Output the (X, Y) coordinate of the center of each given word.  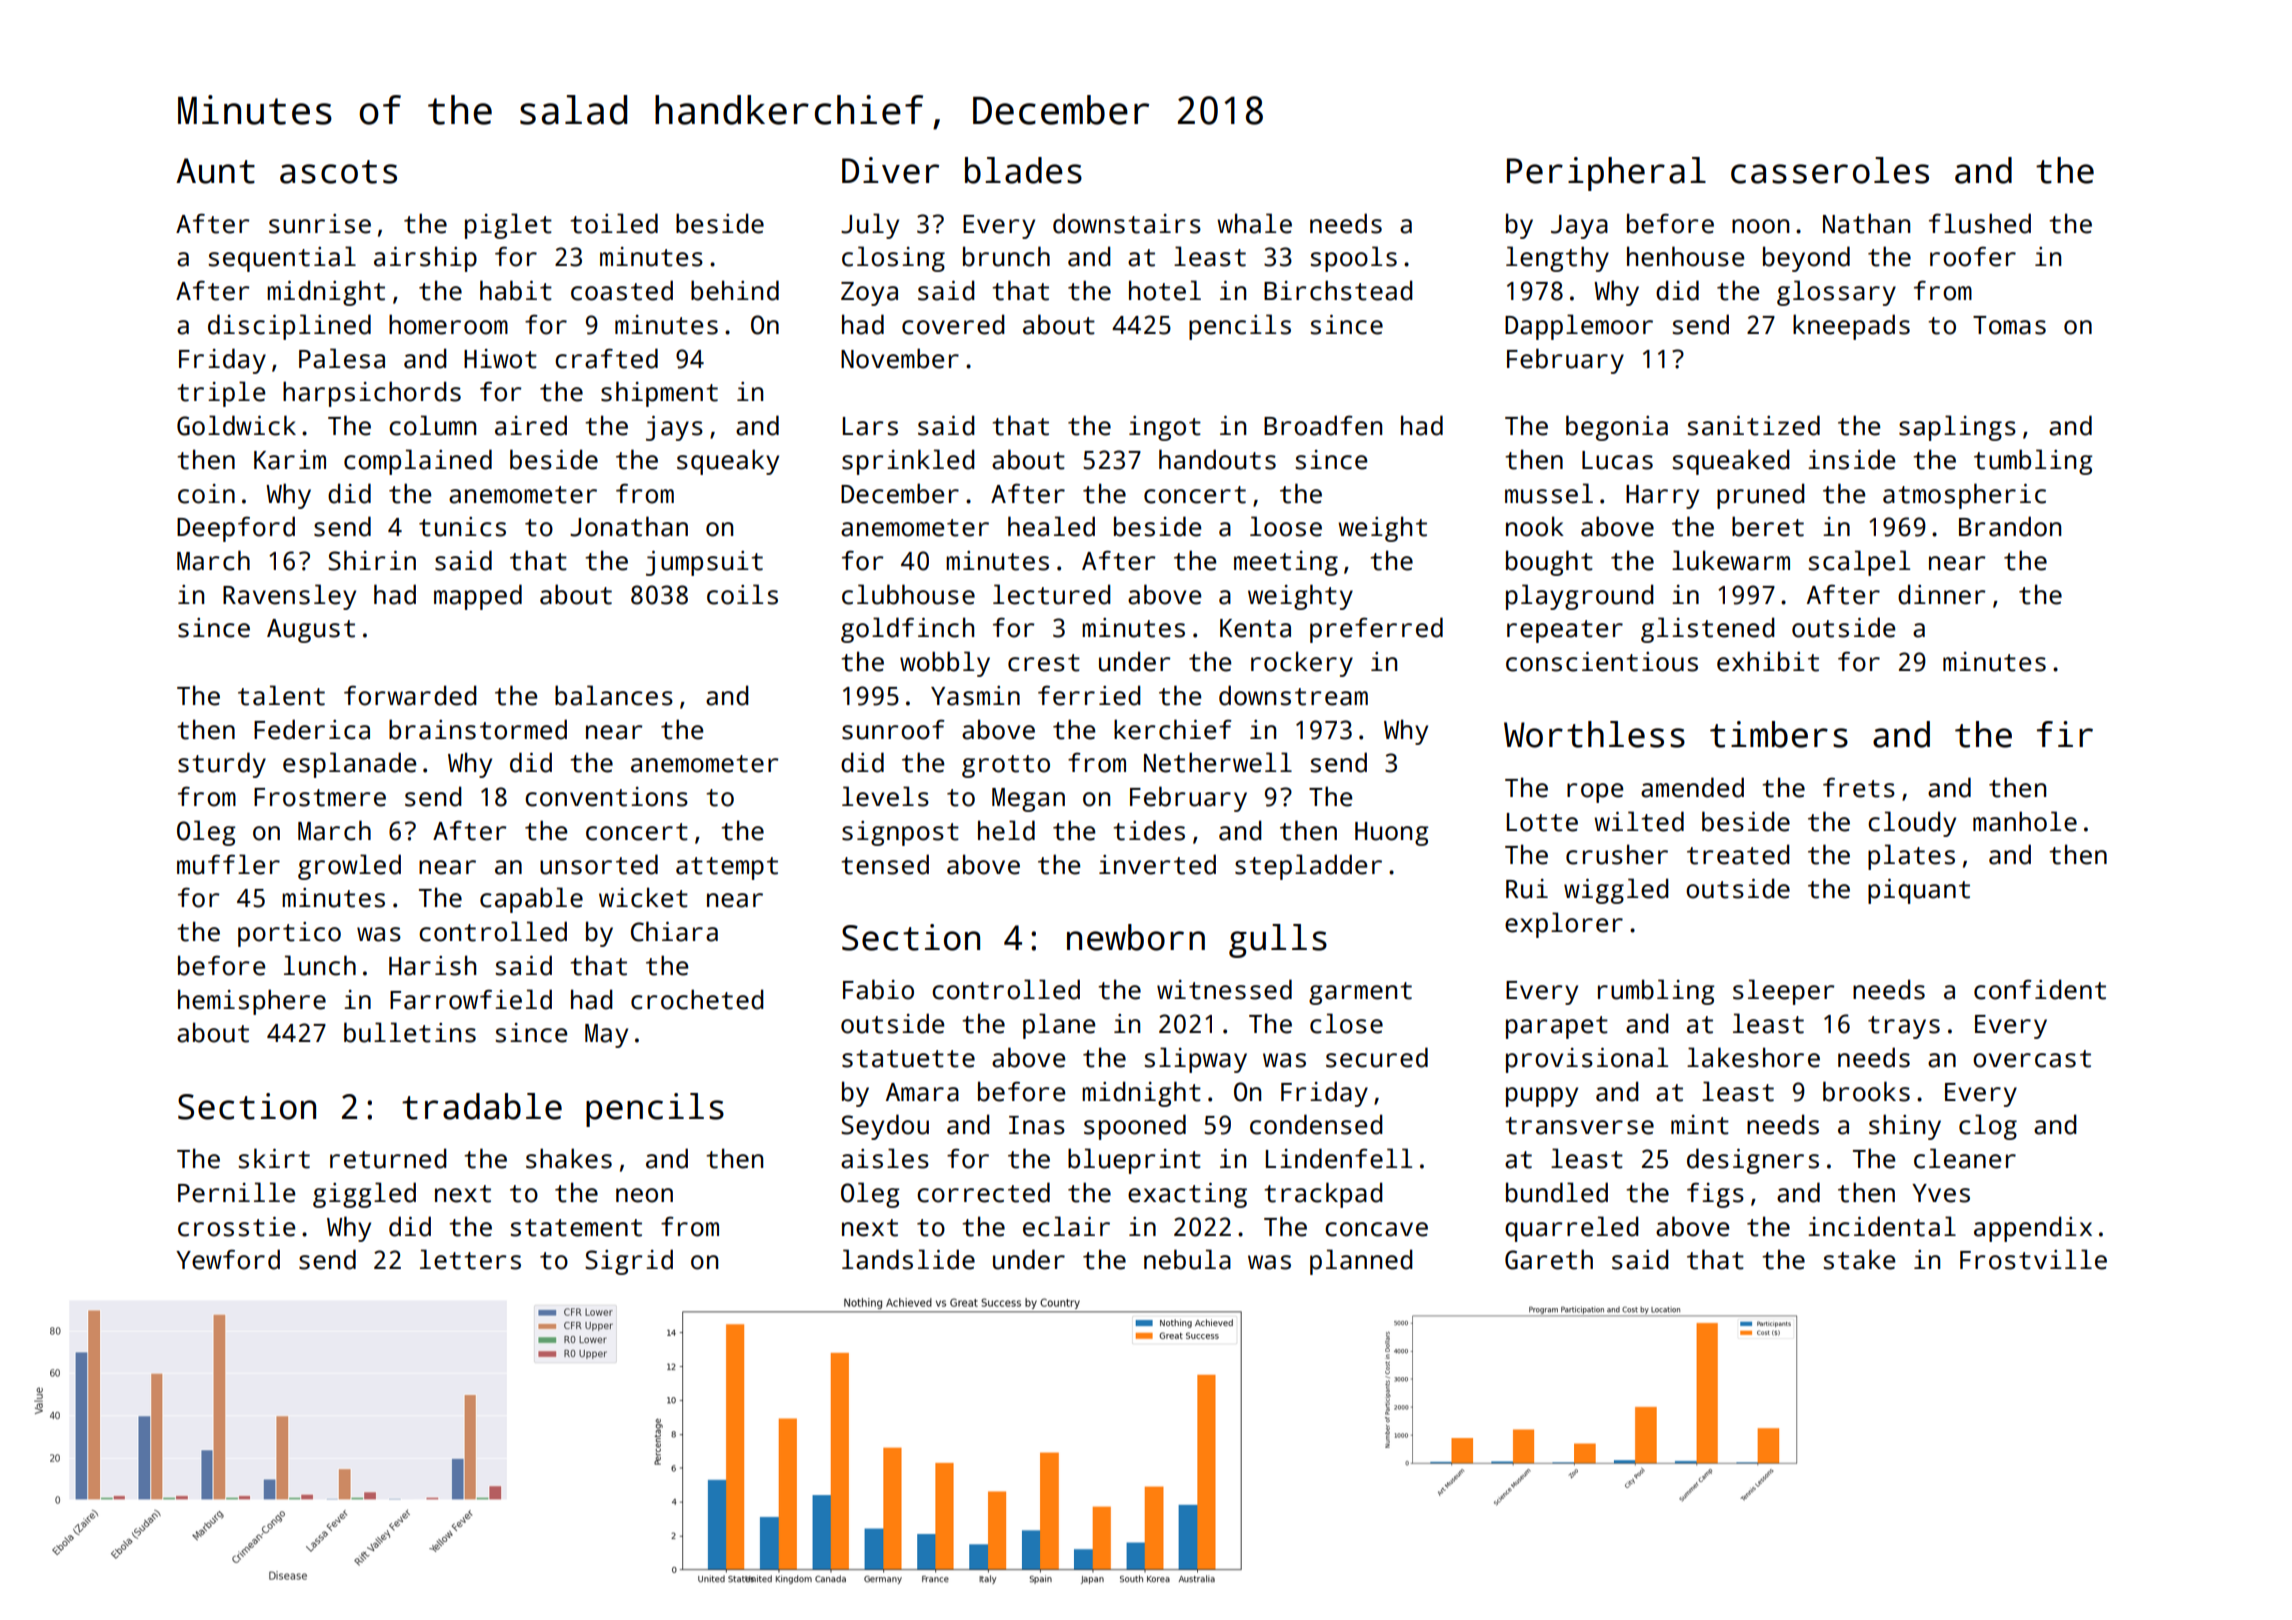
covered (953, 324)
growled (349, 867)
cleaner (1965, 1158)
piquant (1919, 891)
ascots (338, 172)
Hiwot (500, 359)
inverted (1157, 864)
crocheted (697, 999)
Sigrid (629, 1262)
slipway (1195, 1060)
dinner (1941, 594)
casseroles (1830, 170)
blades (1023, 170)
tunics (462, 527)
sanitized (1753, 425)
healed (1051, 526)
